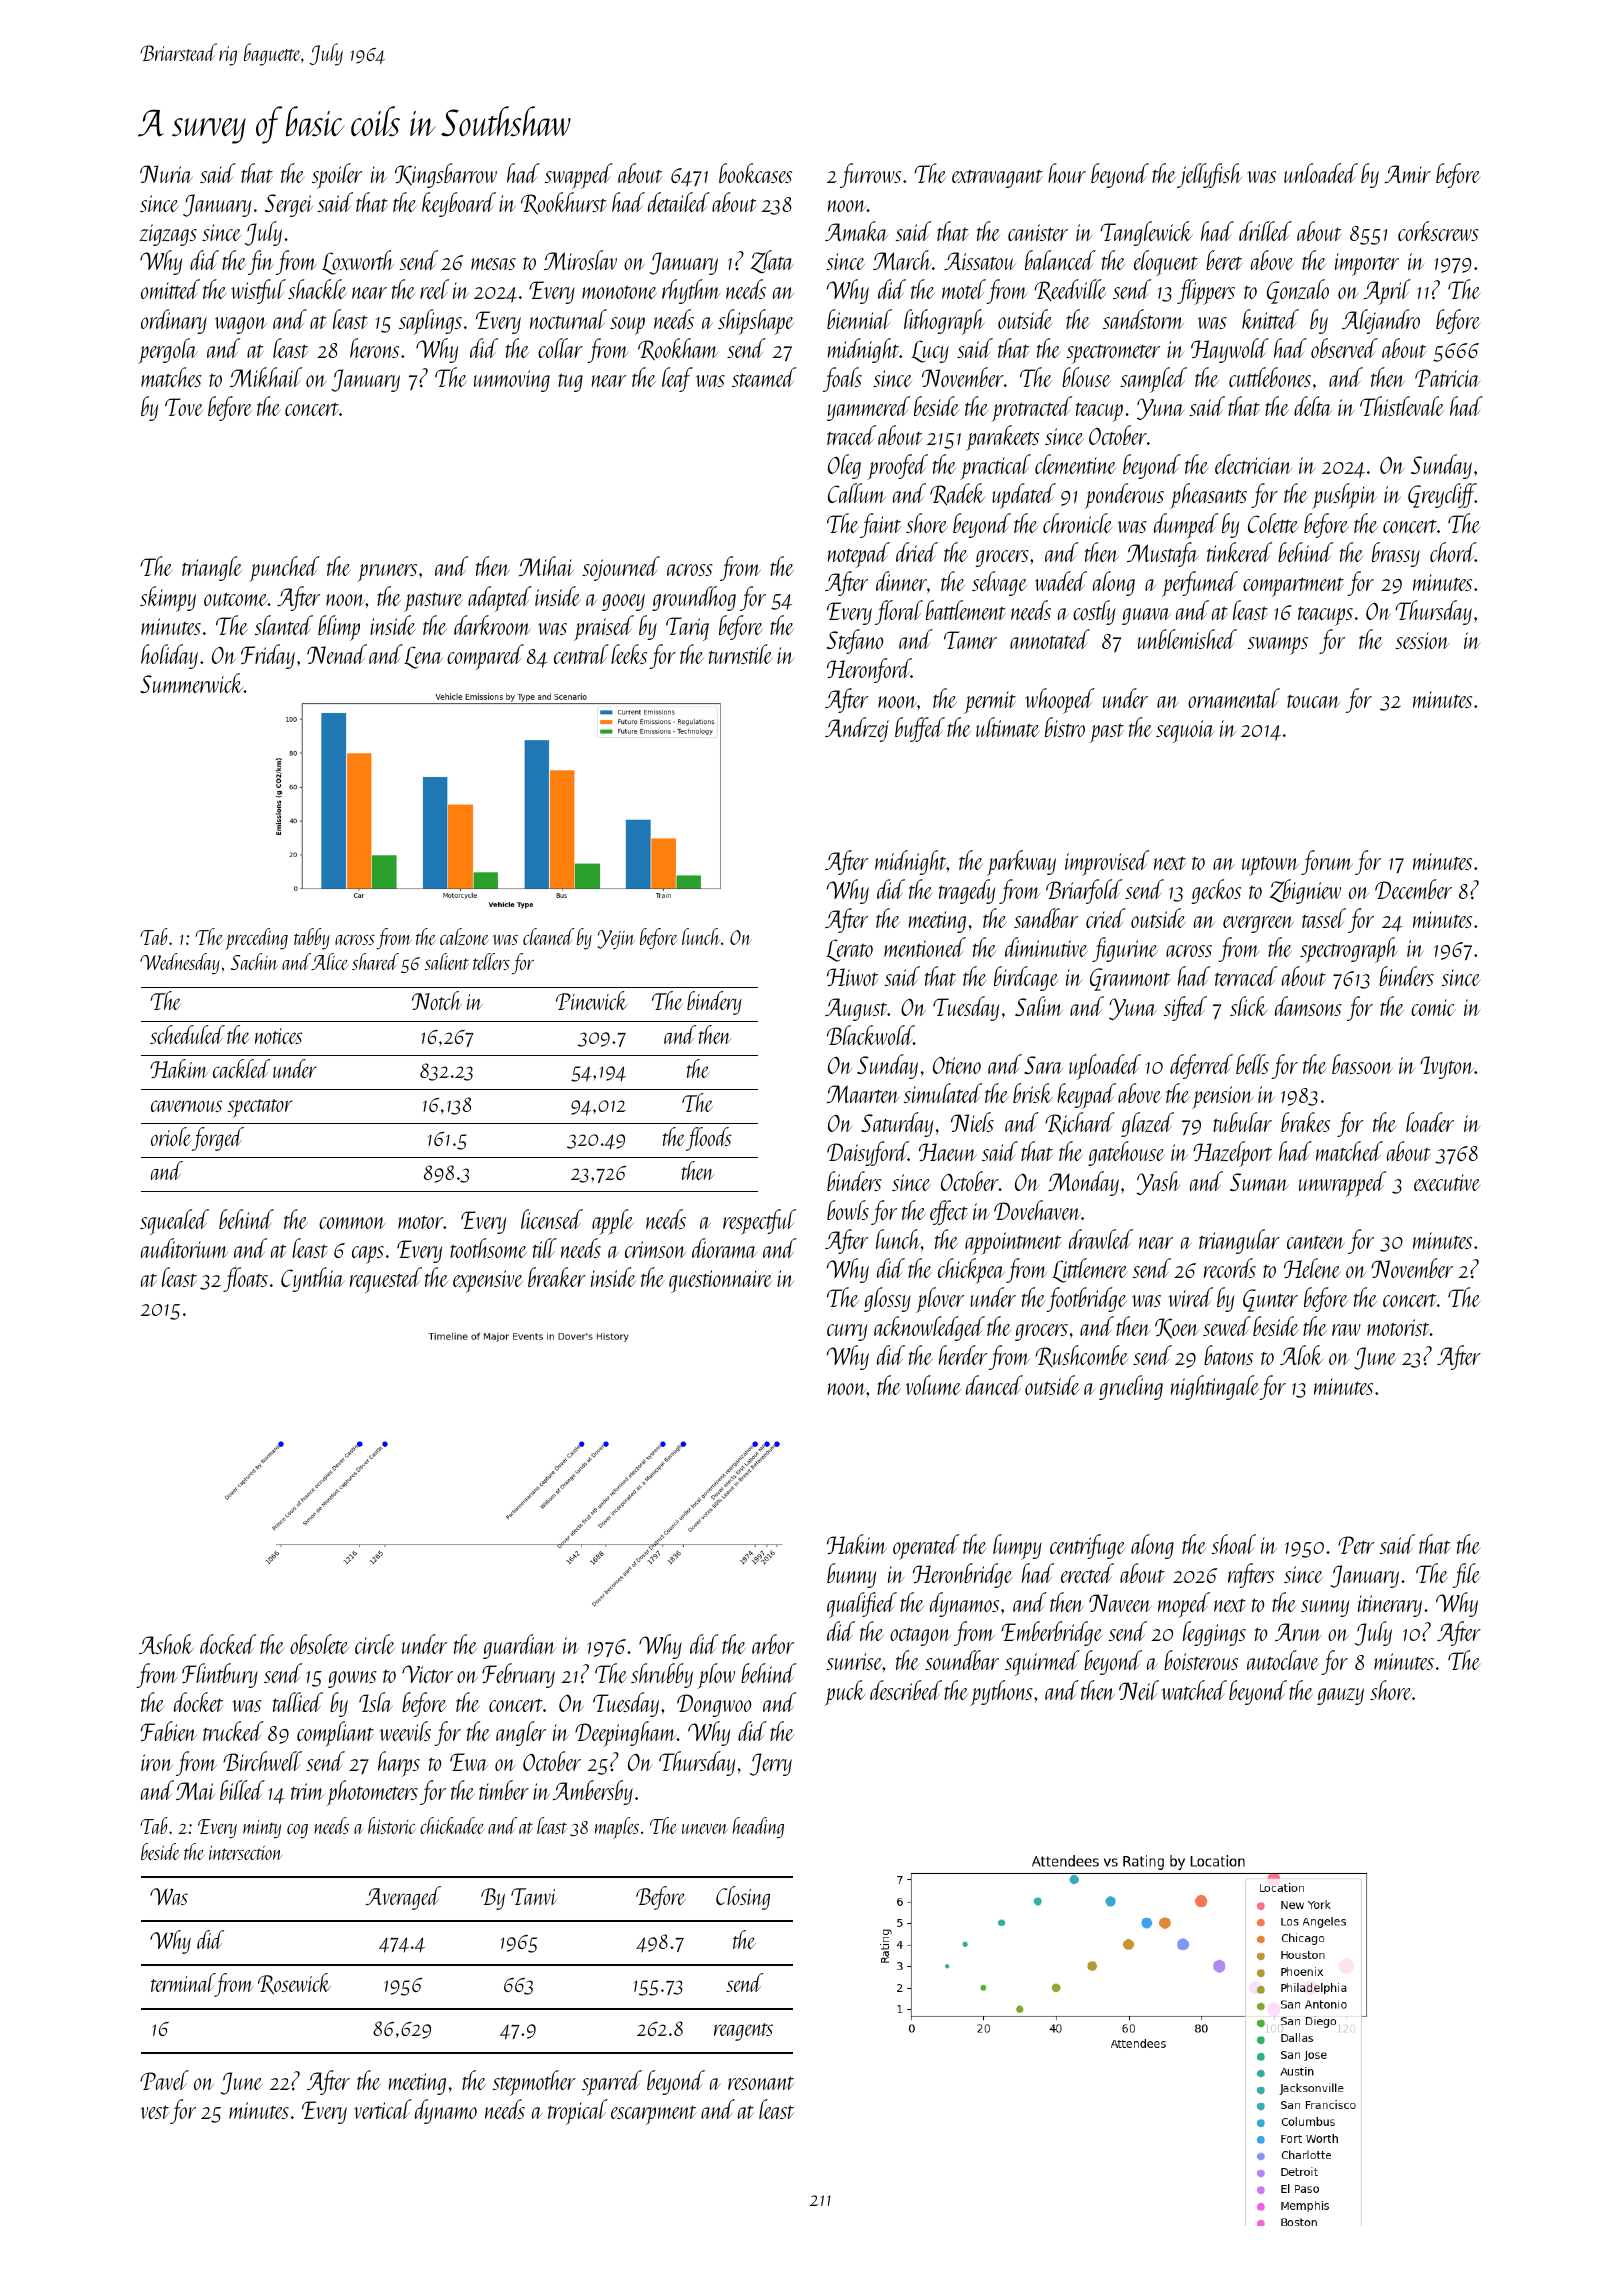 The height and width of the document is (2292, 1620). What do you see at coordinates (166, 174) in the document?
I see `Nuria` at bounding box center [166, 174].
